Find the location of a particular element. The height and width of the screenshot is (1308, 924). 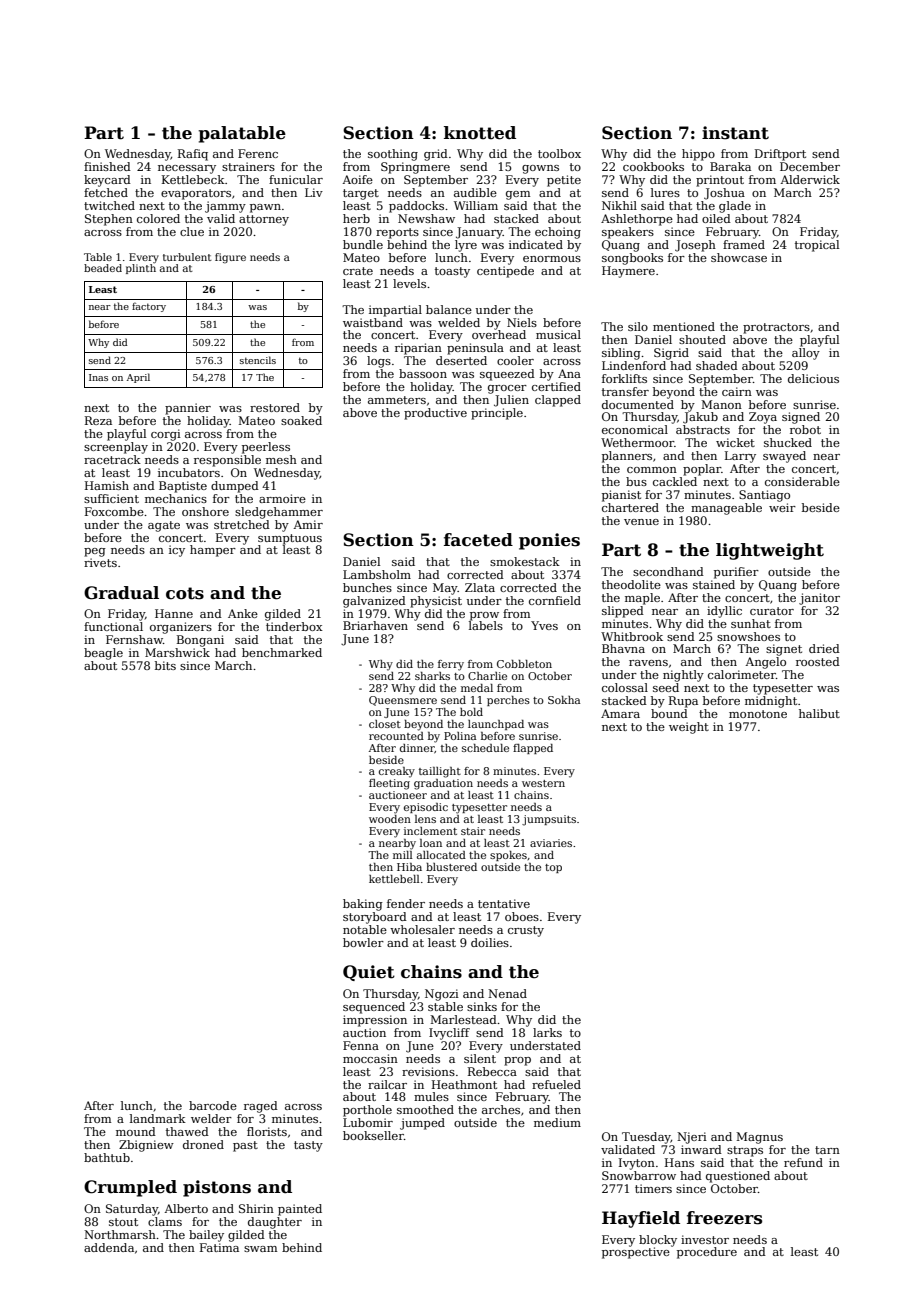

Lindenford is located at coordinates (634, 365).
